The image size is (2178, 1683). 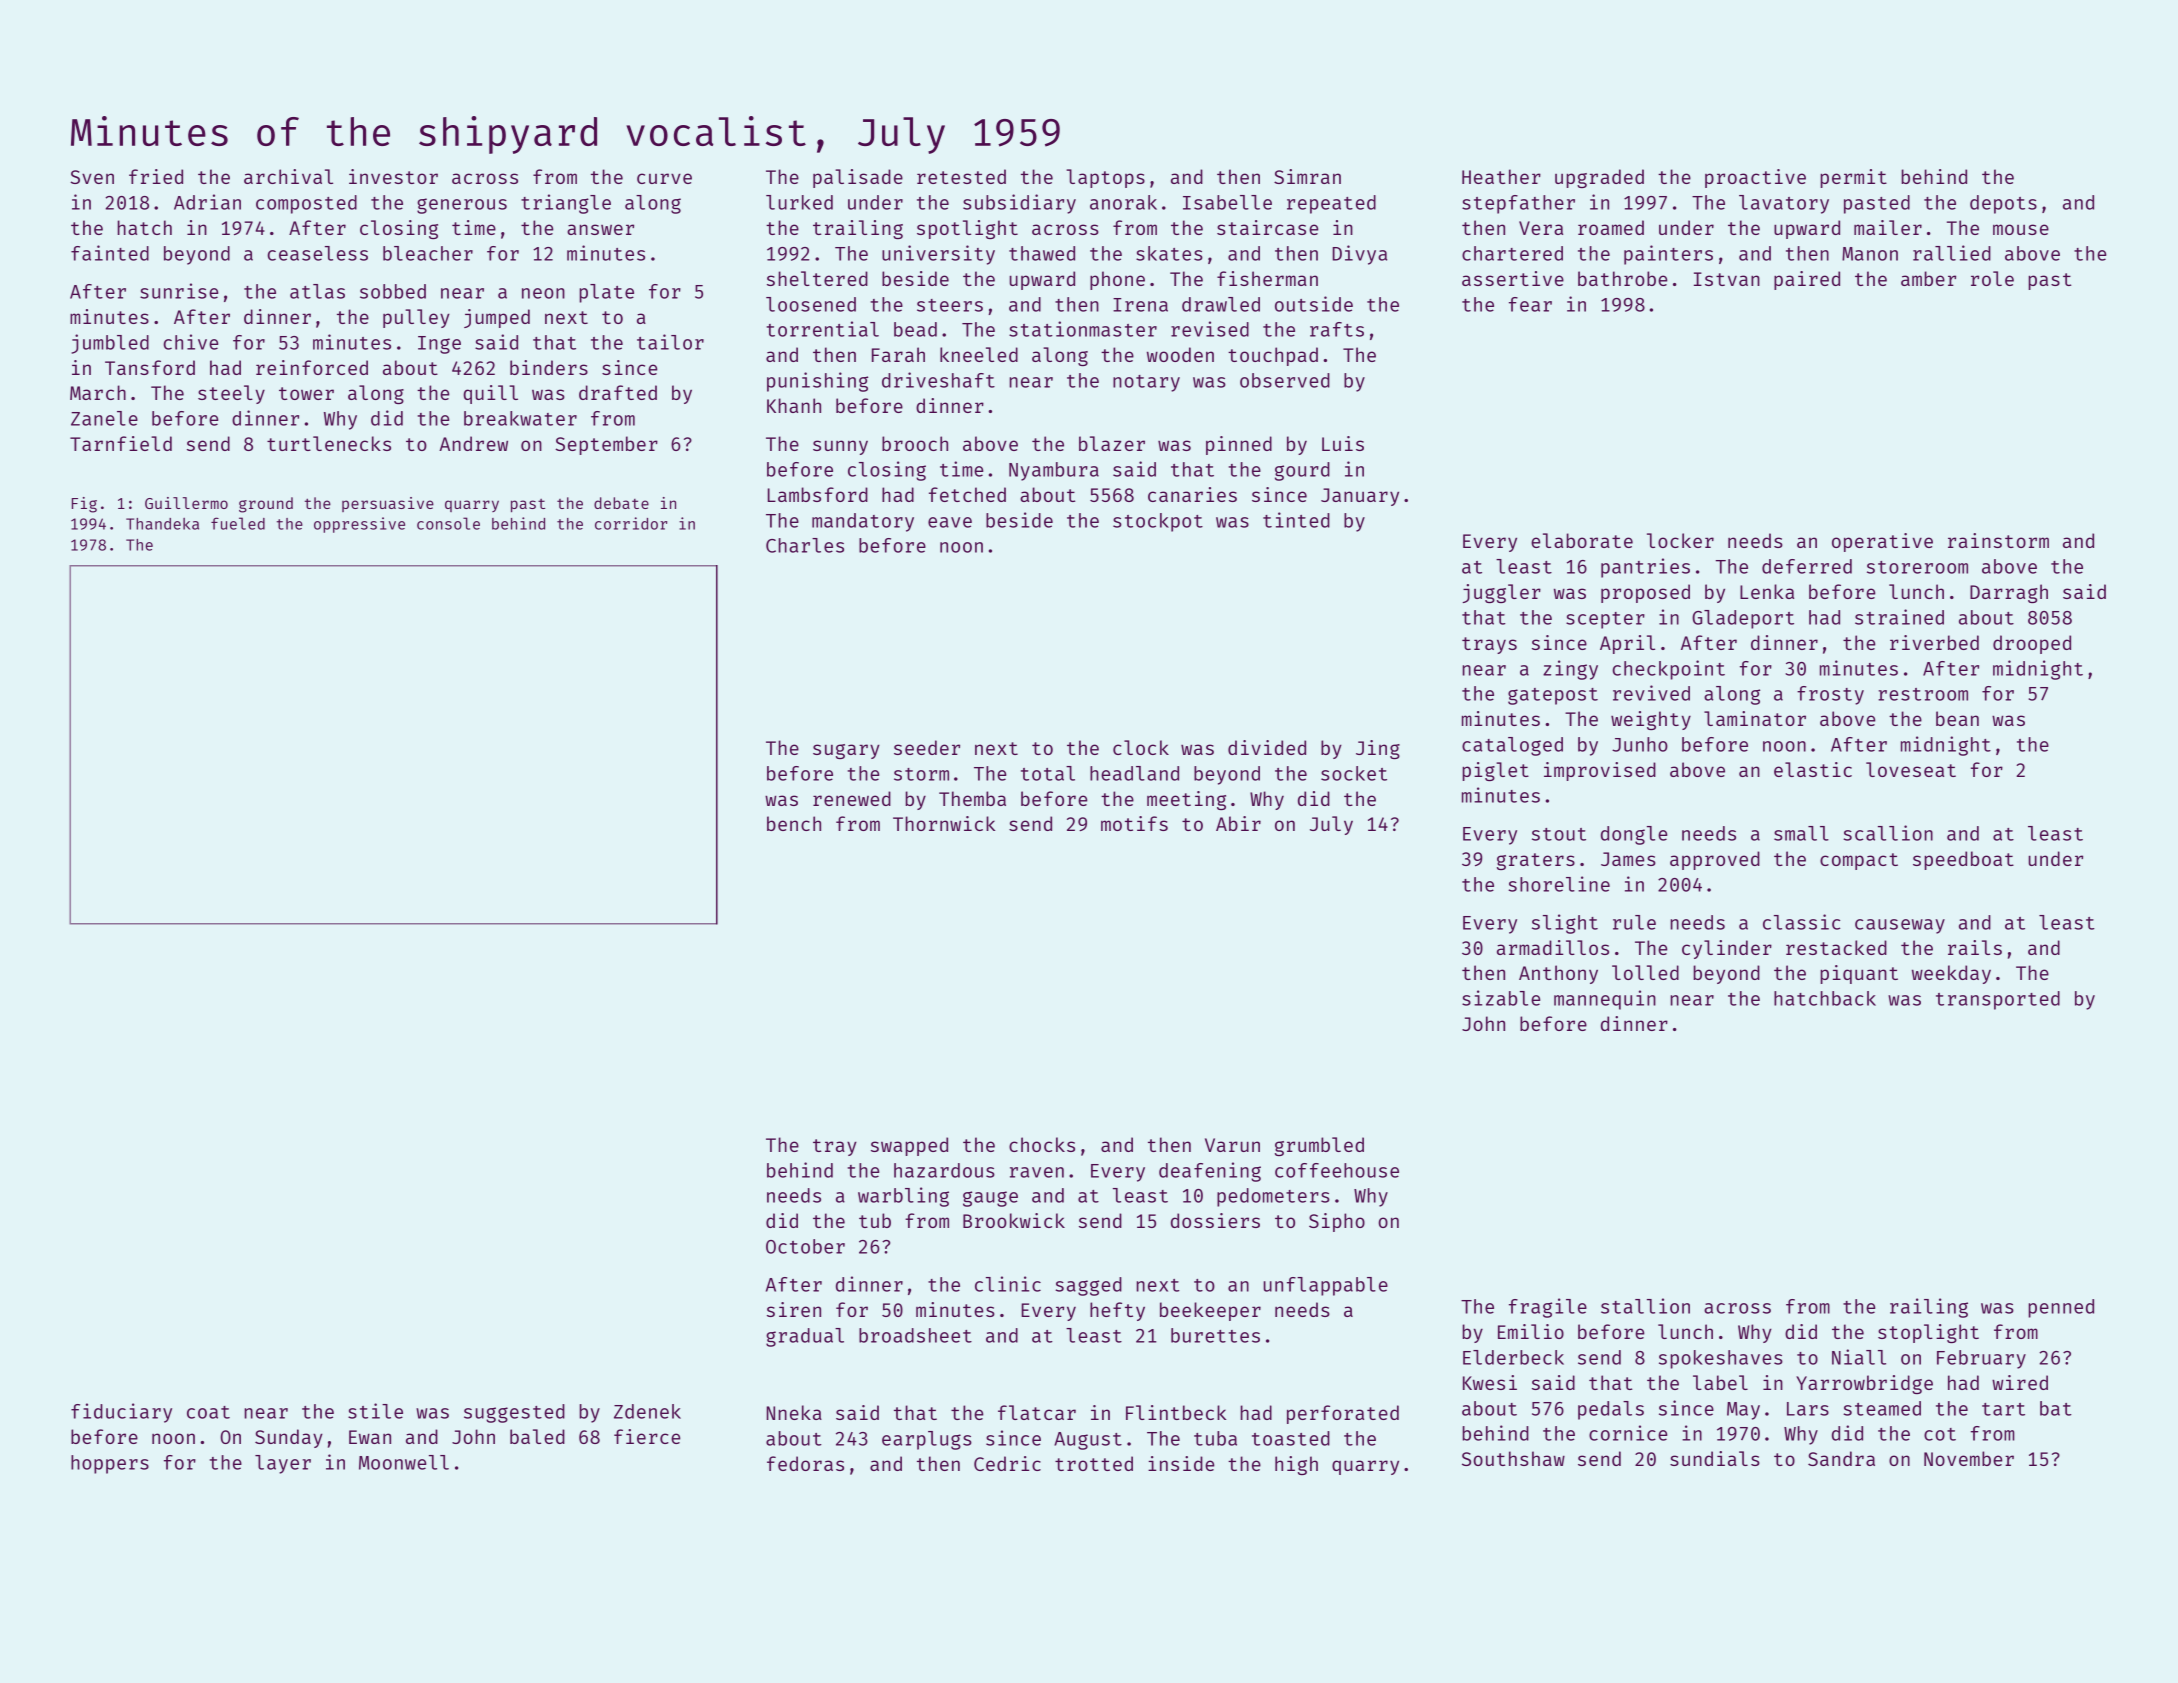 I want to click on depots, so click(x=2003, y=204).
